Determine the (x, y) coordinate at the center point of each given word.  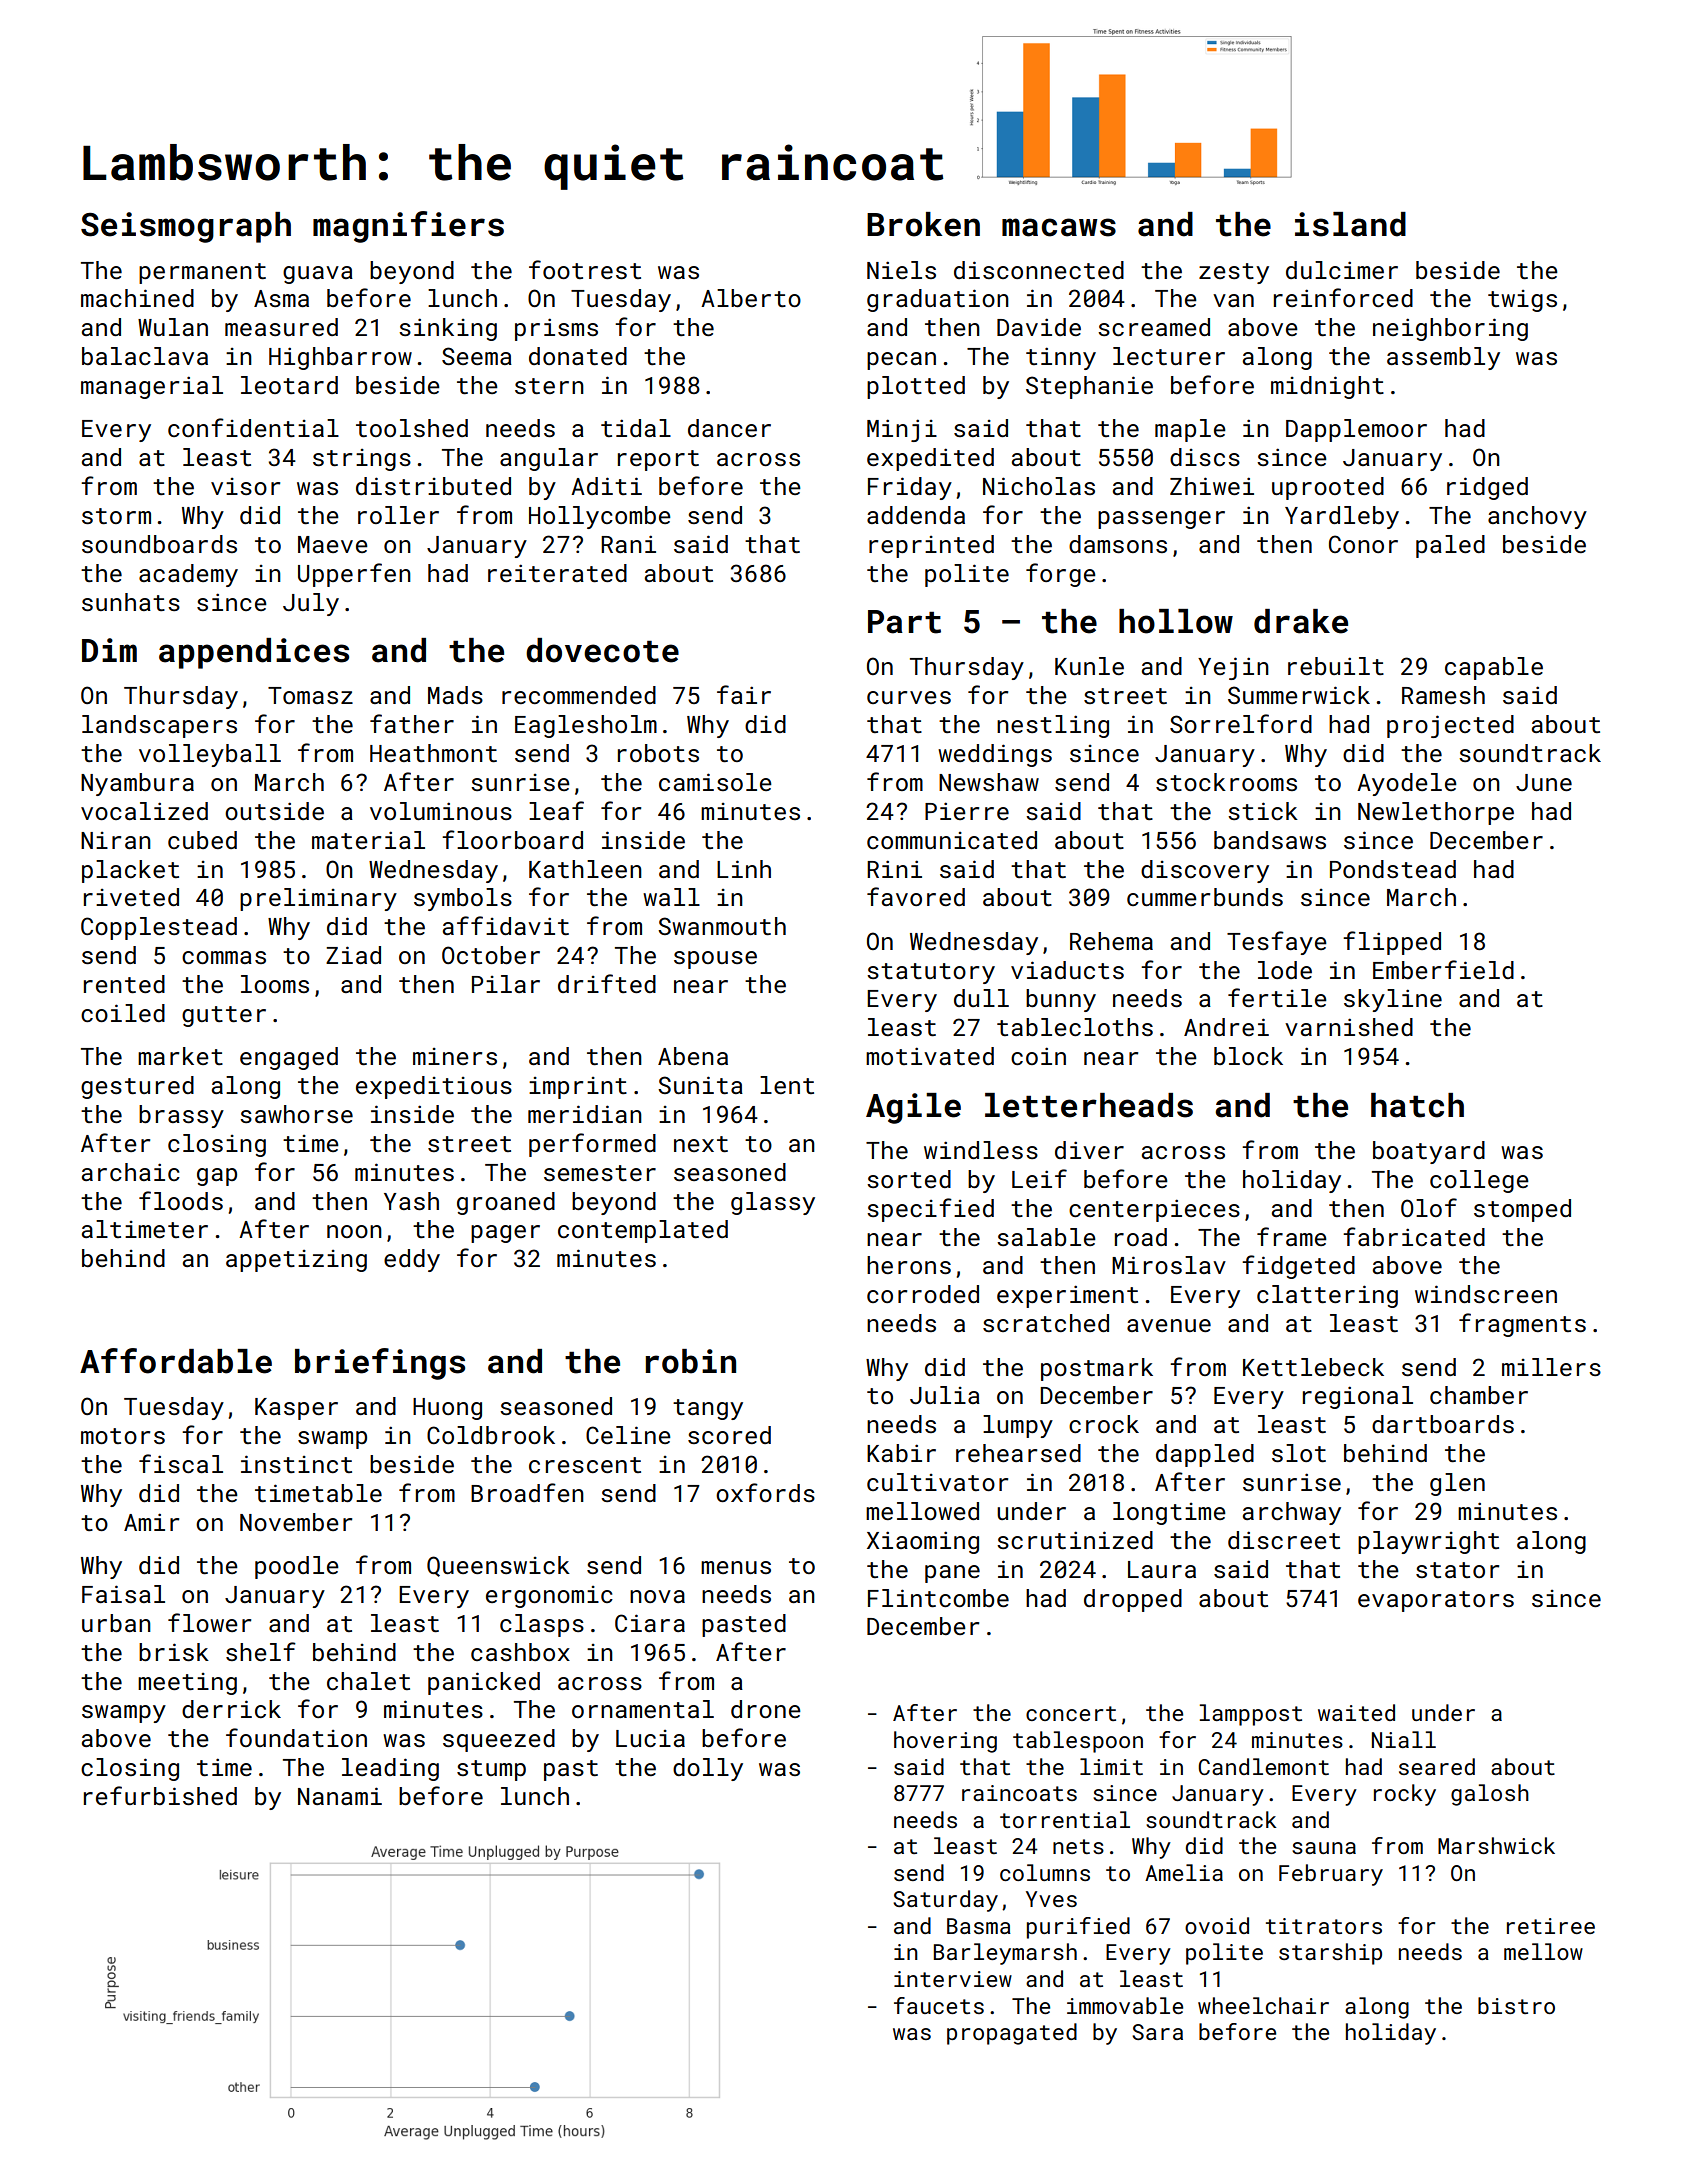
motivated (930, 1056)
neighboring (1450, 329)
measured (281, 327)
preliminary (318, 899)
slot (1299, 1453)
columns (1045, 1872)
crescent (585, 1465)
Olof (1429, 1207)
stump (491, 1770)
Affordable (176, 1361)
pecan (901, 361)
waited (1356, 1712)
